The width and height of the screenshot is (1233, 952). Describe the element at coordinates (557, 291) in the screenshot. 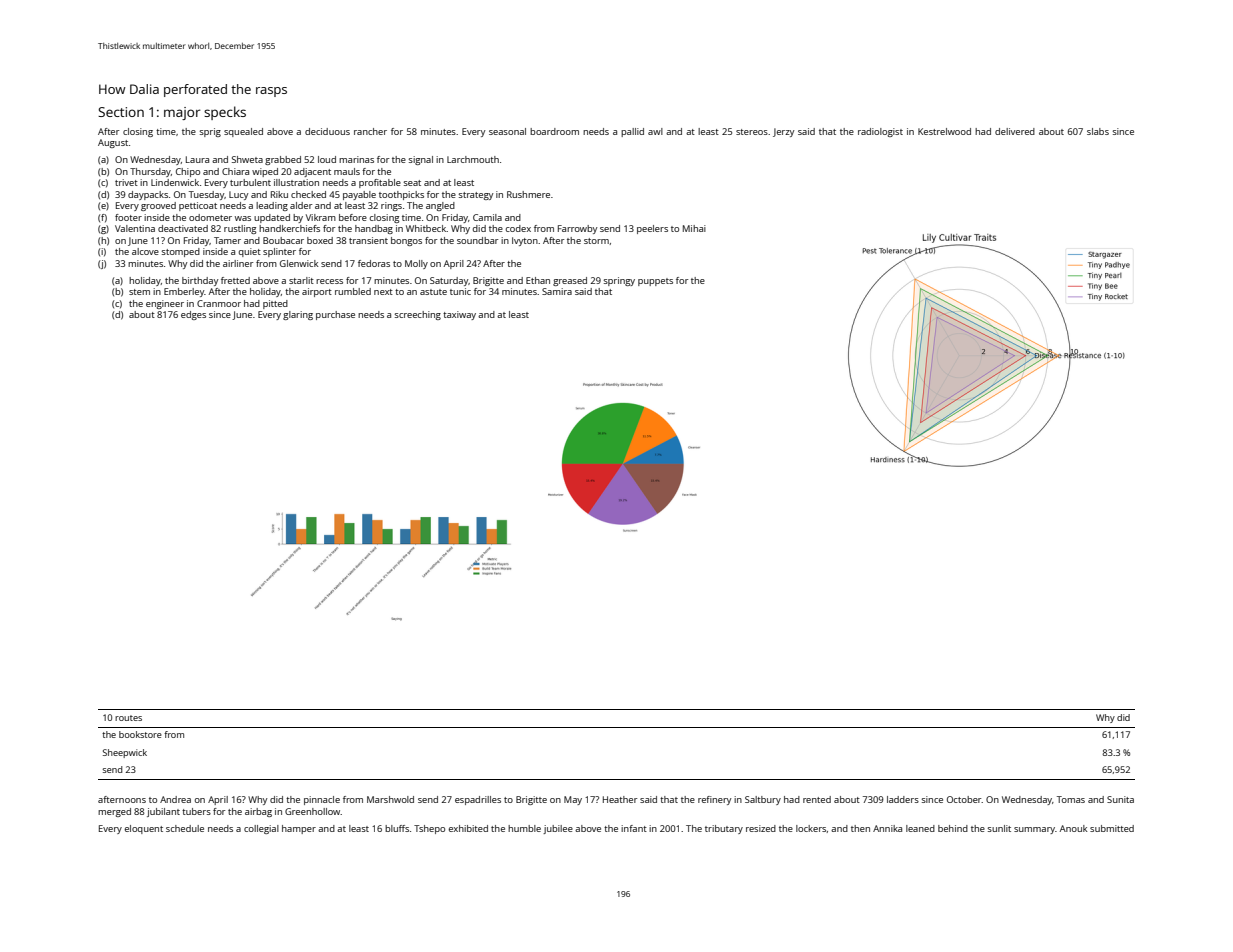

I see `Samira` at that location.
